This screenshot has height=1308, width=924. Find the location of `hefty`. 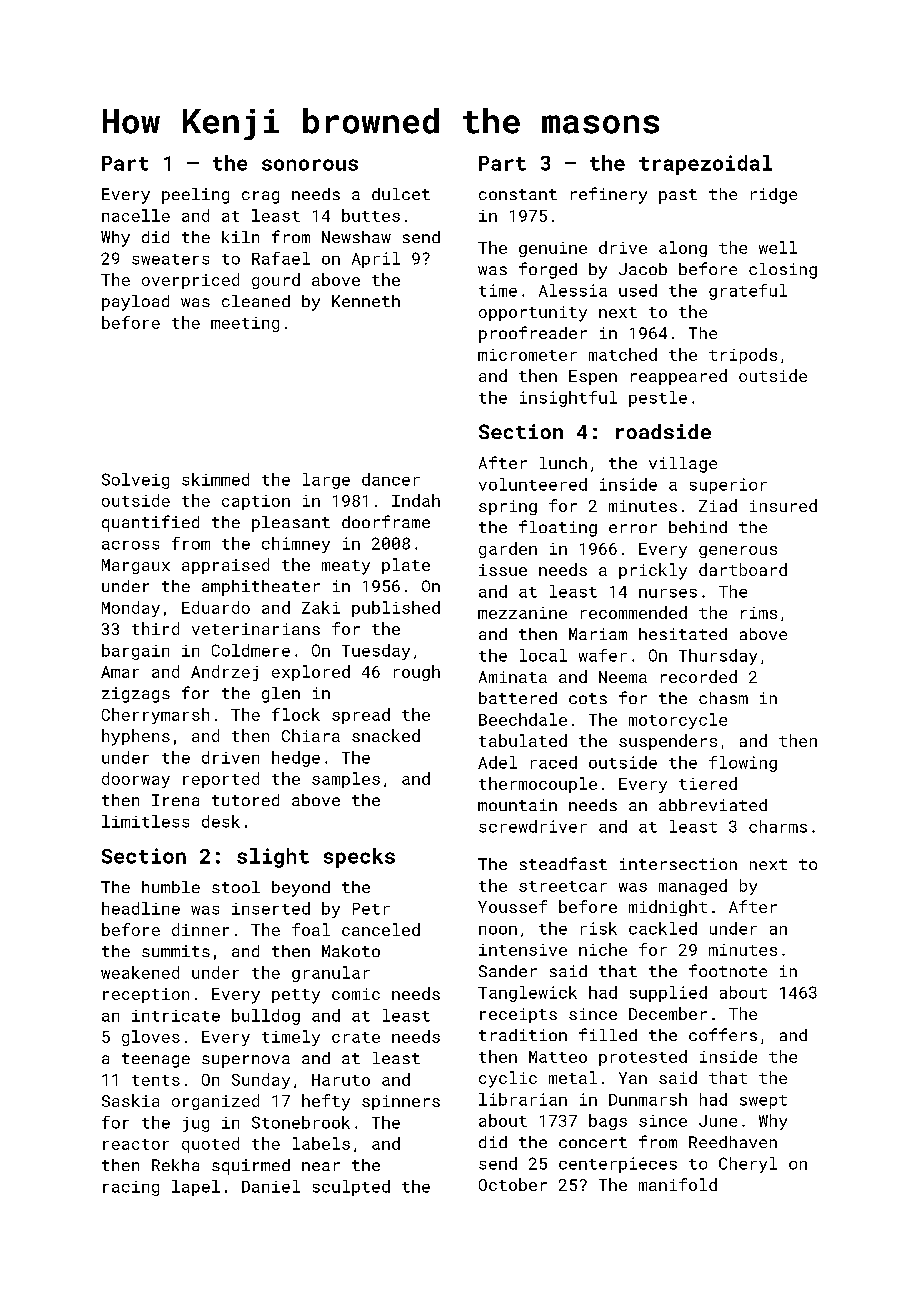

hefty is located at coordinates (326, 1102).
